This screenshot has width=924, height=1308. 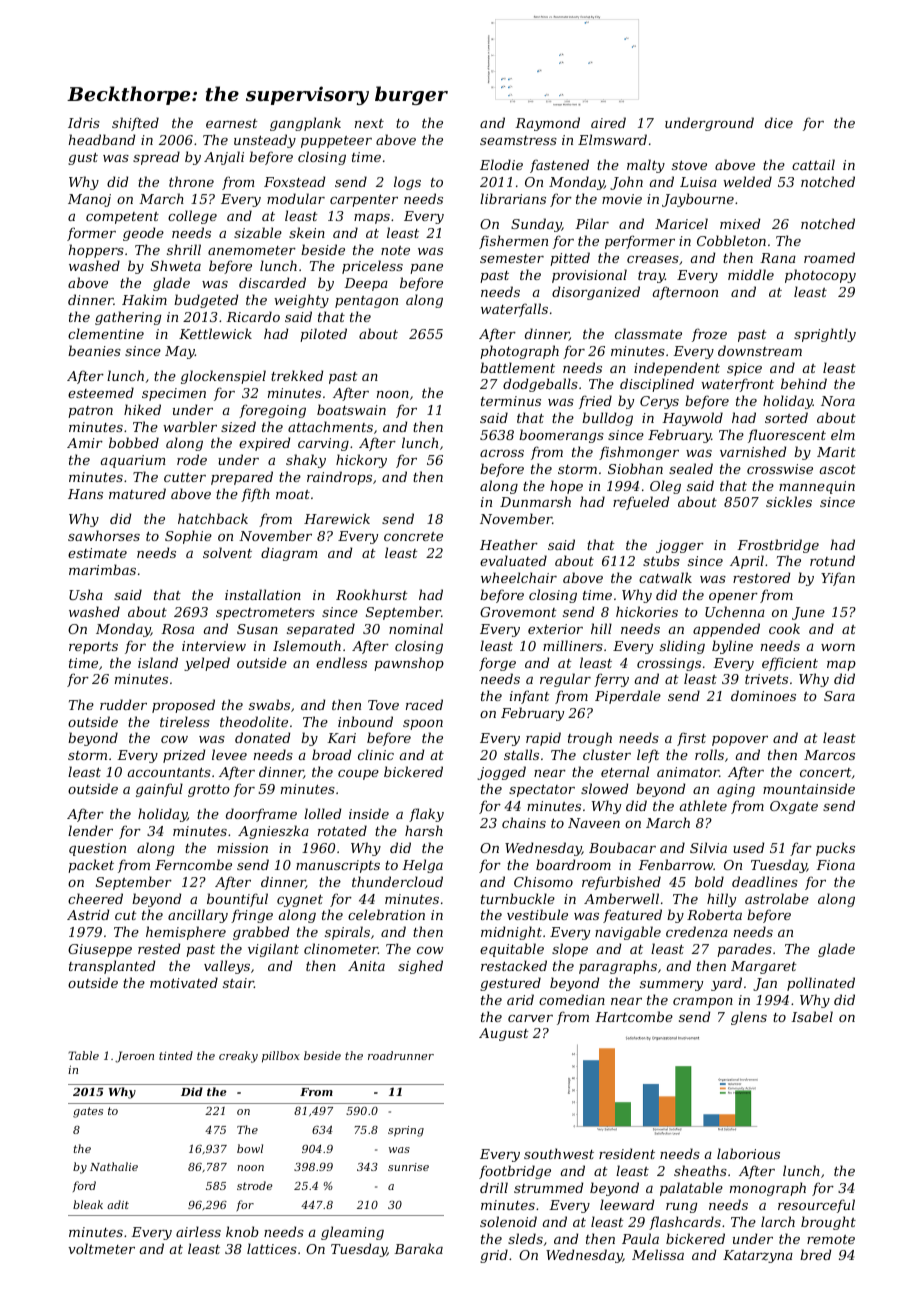 I want to click on battlement, so click(x=517, y=367).
